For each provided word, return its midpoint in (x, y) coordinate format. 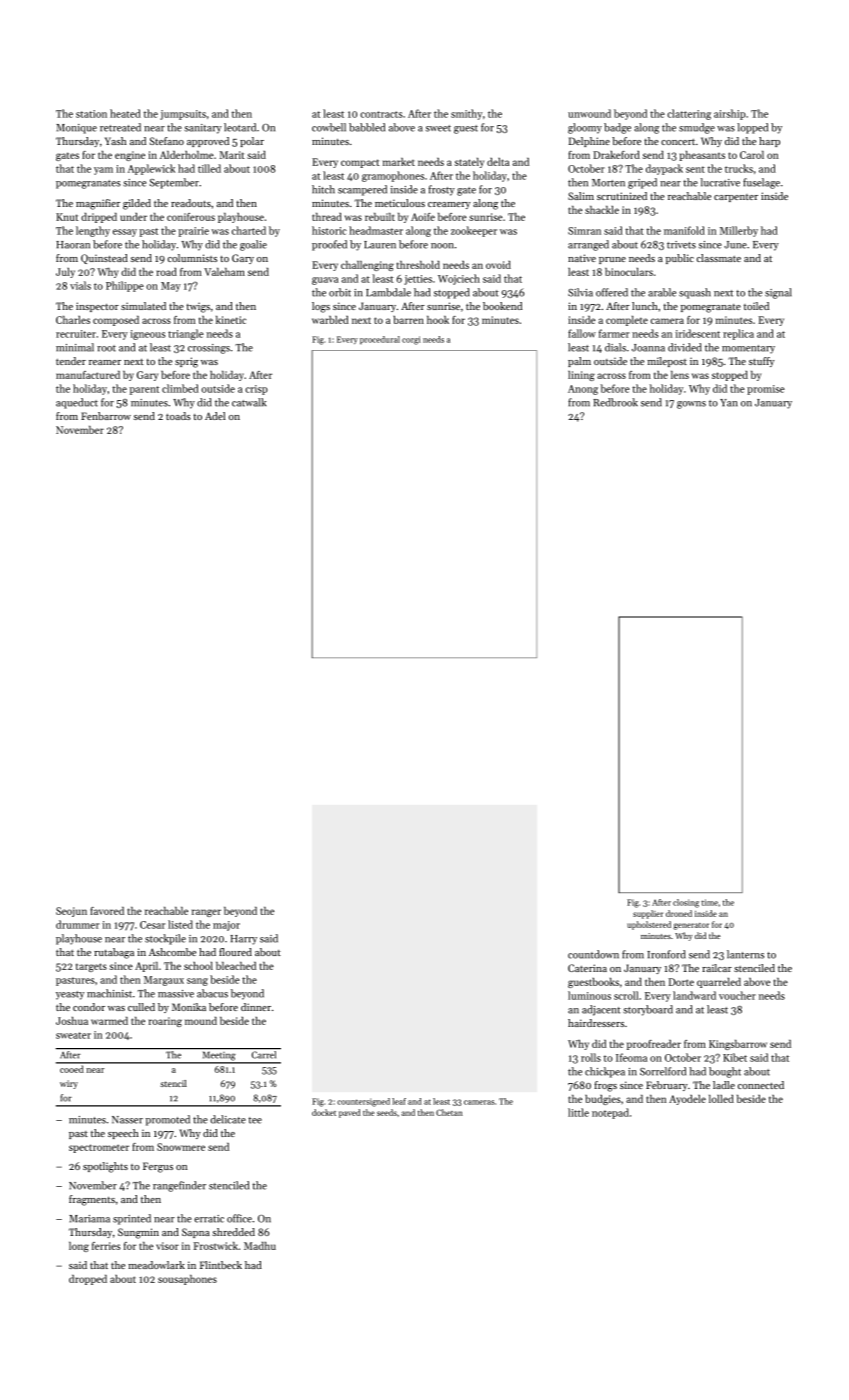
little (578, 1112)
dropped (88, 1280)
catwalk (249, 402)
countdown (593, 954)
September (174, 183)
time (709, 902)
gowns (691, 405)
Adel (215, 416)
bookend (502, 306)
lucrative (720, 182)
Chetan (449, 1112)
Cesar (152, 925)
